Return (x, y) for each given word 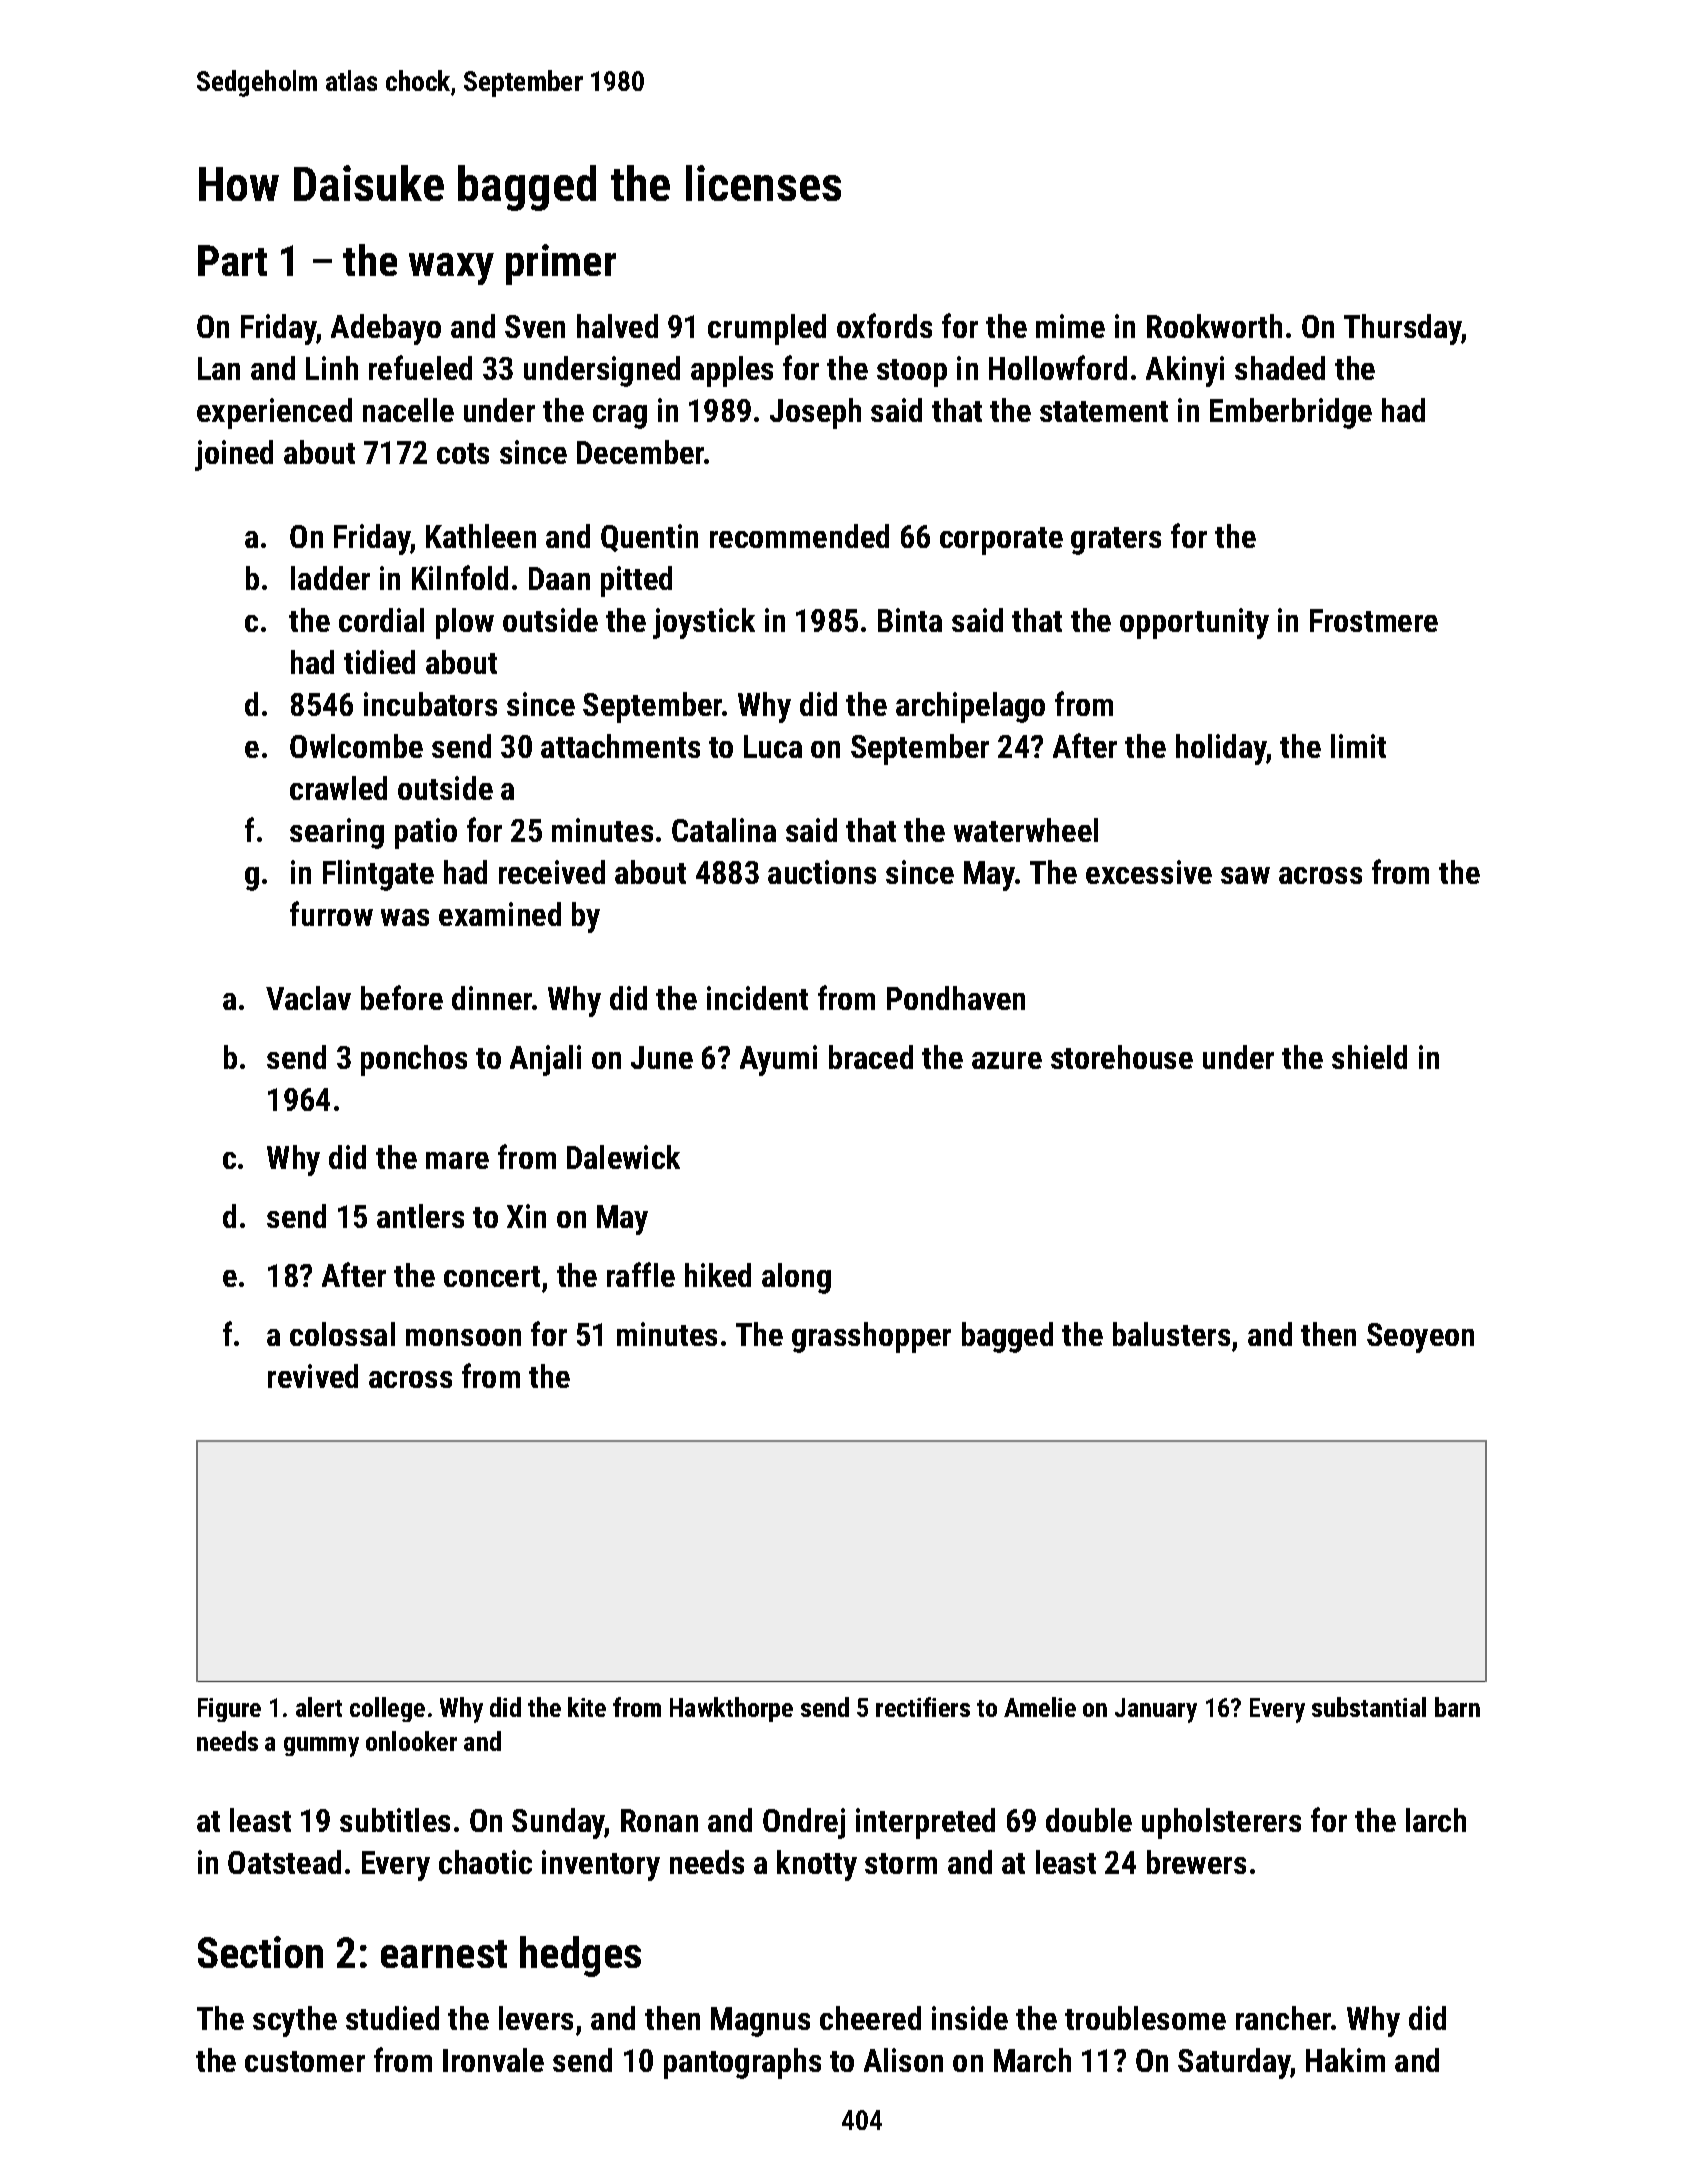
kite (587, 1707)
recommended (799, 536)
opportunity (1194, 623)
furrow (331, 913)
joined (234, 455)
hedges (580, 1956)
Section (260, 1952)
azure (1007, 1060)
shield (1369, 1057)
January (1156, 1710)
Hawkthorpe (731, 1709)
